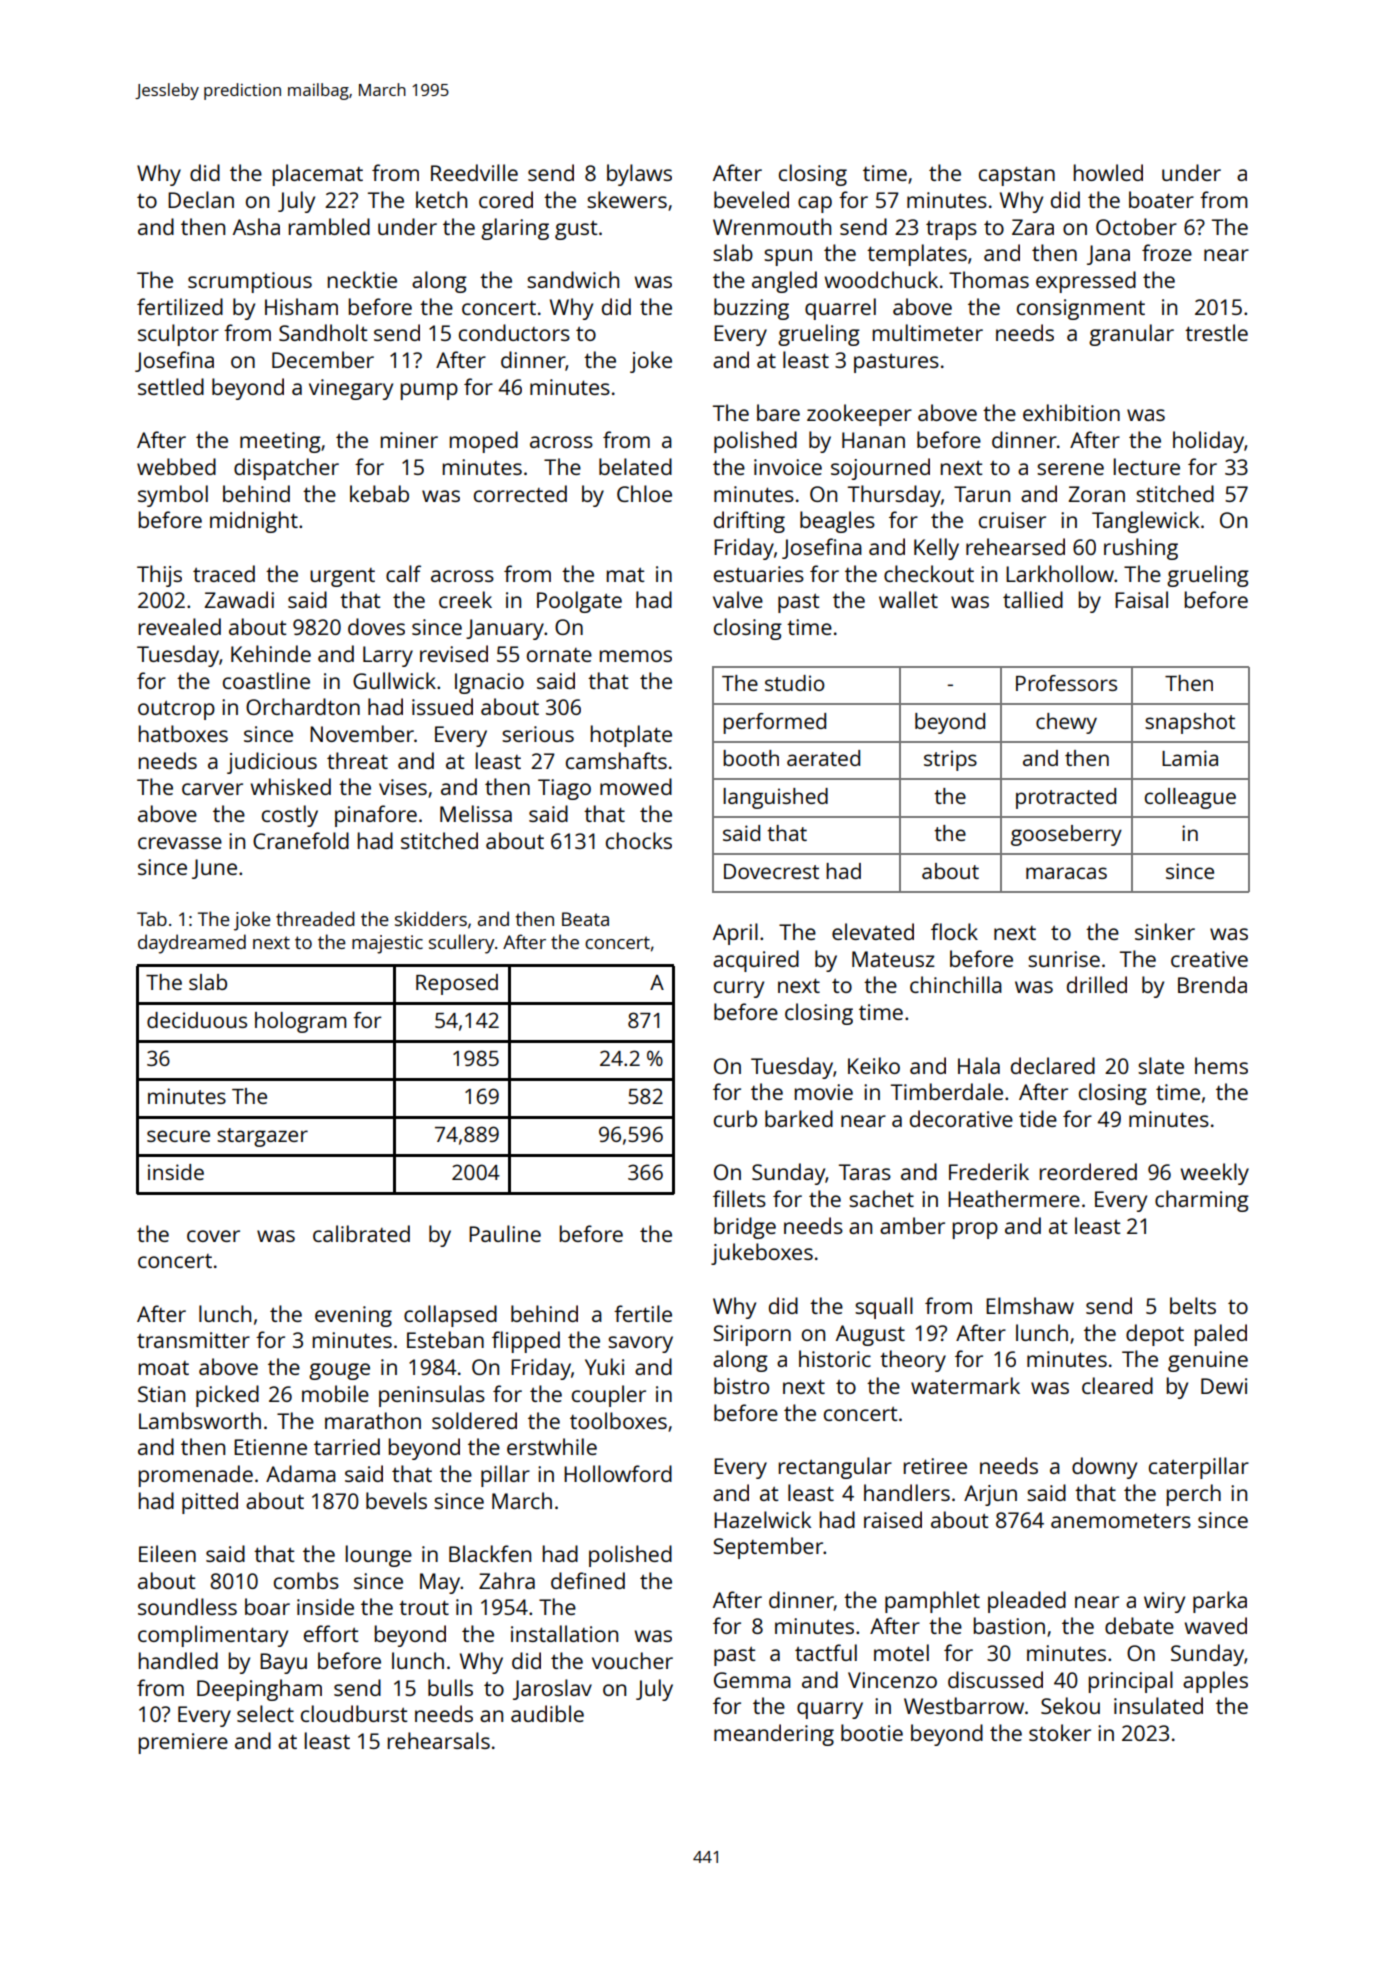 The width and height of the screenshot is (1386, 1969). Describe the element at coordinates (738, 599) in the screenshot. I see `valve` at that location.
